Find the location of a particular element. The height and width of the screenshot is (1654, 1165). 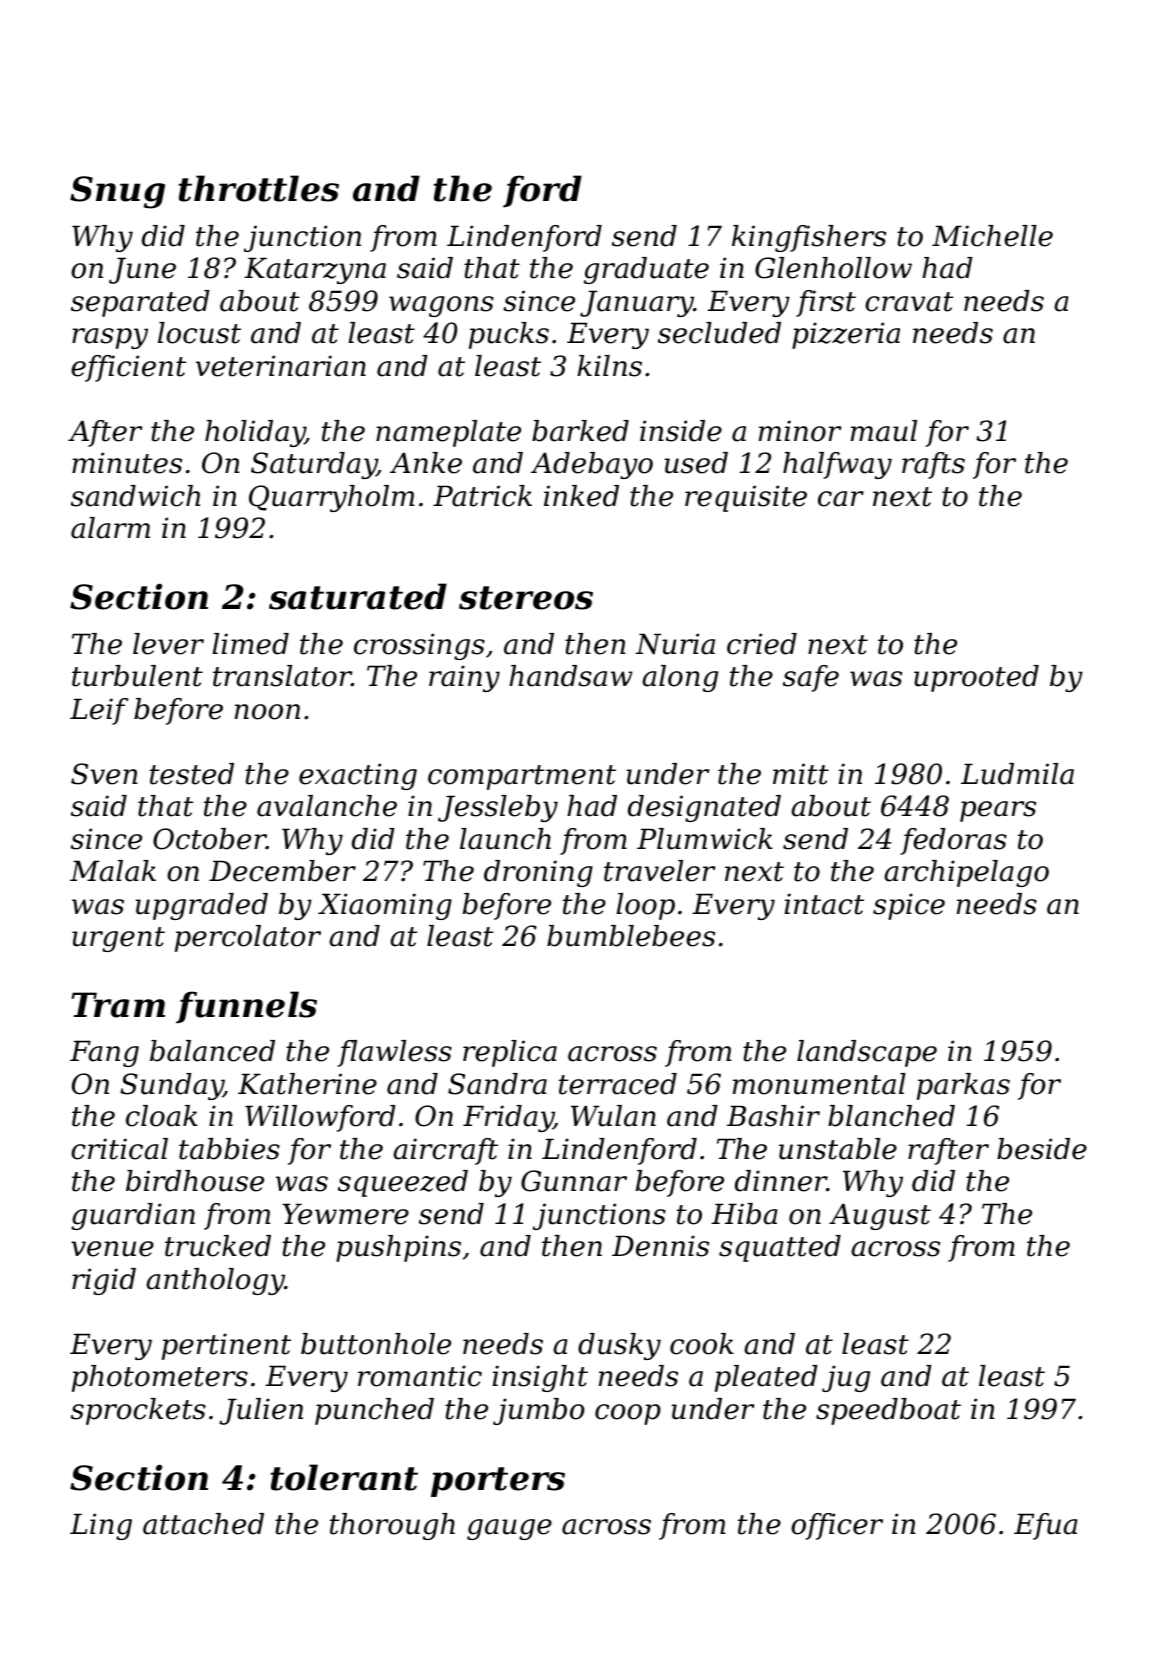

kingfishers is located at coordinates (809, 238).
